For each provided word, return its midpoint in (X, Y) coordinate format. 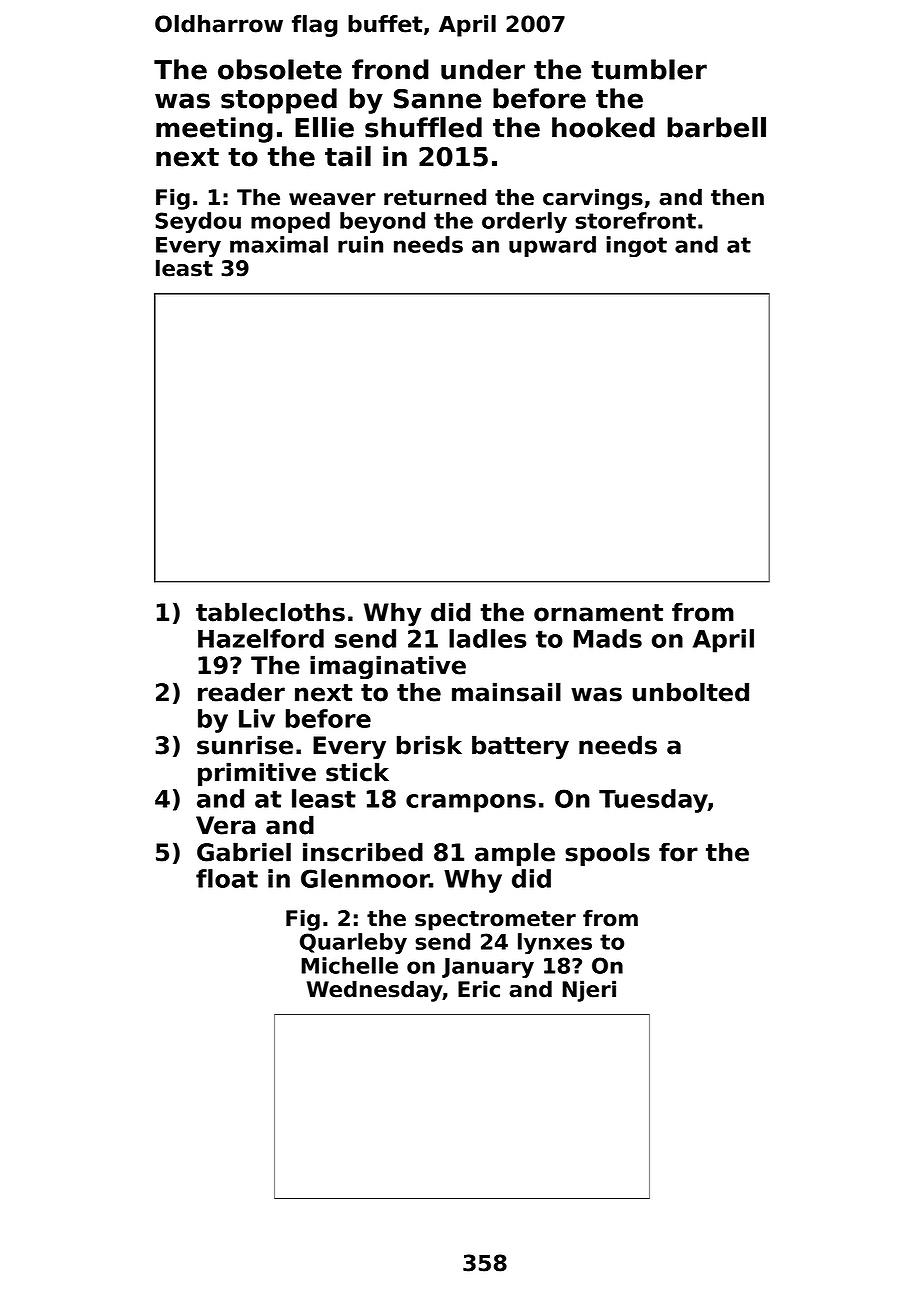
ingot (636, 246)
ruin (360, 244)
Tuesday (653, 801)
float (227, 878)
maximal (279, 244)
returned (435, 197)
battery (520, 747)
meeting (214, 130)
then (737, 197)
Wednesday (375, 991)
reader (241, 692)
